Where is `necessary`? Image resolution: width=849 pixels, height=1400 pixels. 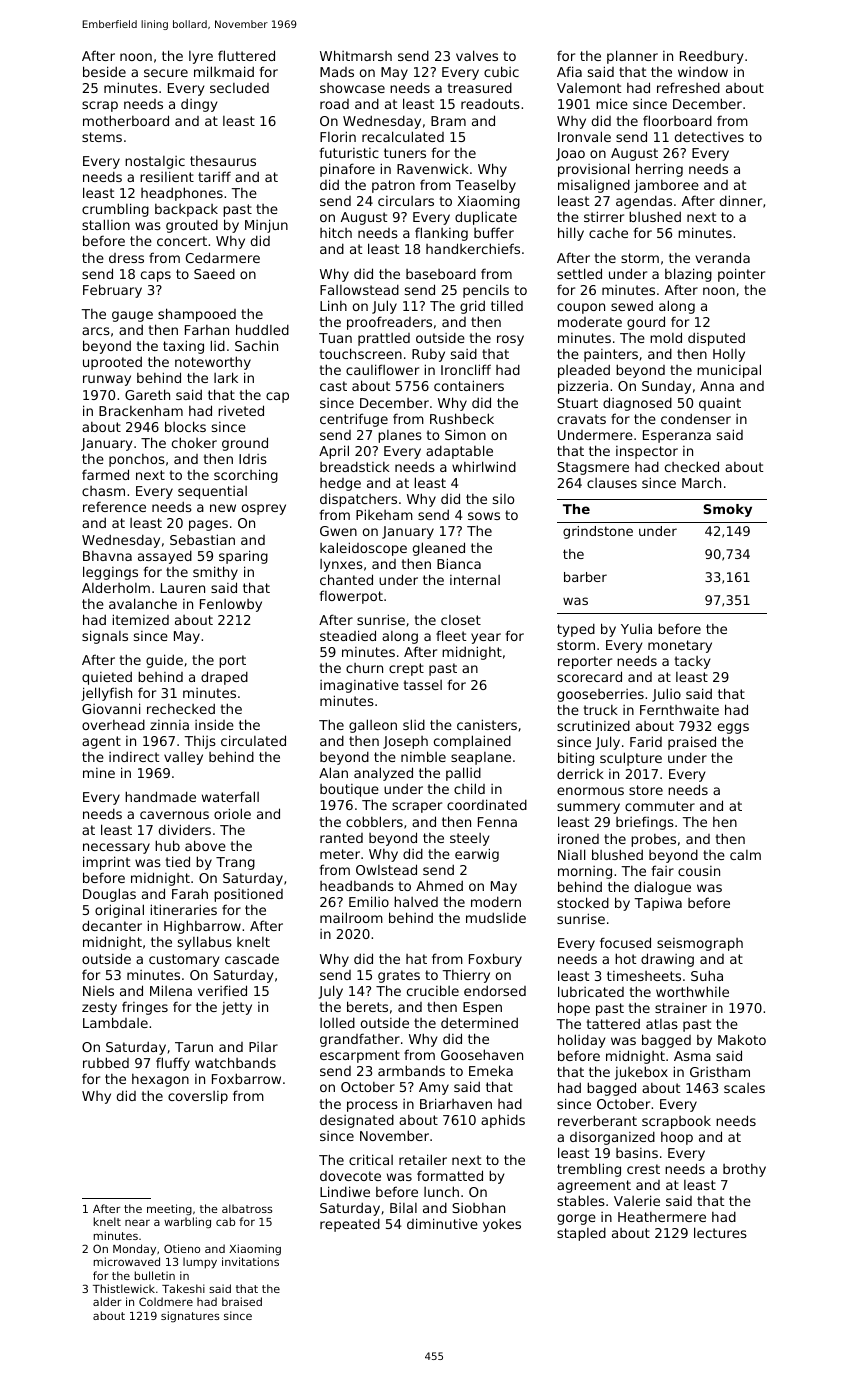
necessary is located at coordinates (116, 848).
